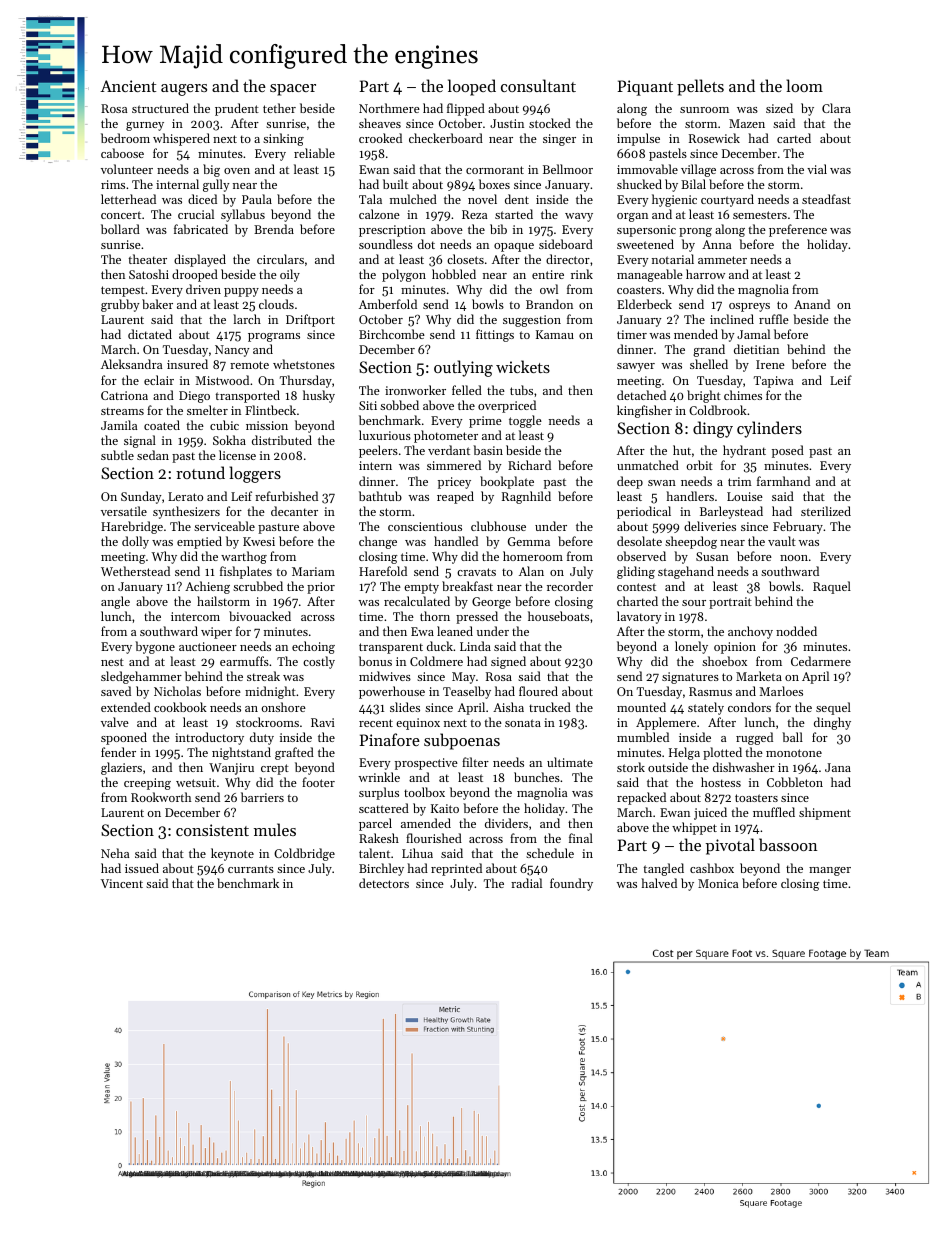 The image size is (952, 1233). I want to click on augers, so click(184, 90).
